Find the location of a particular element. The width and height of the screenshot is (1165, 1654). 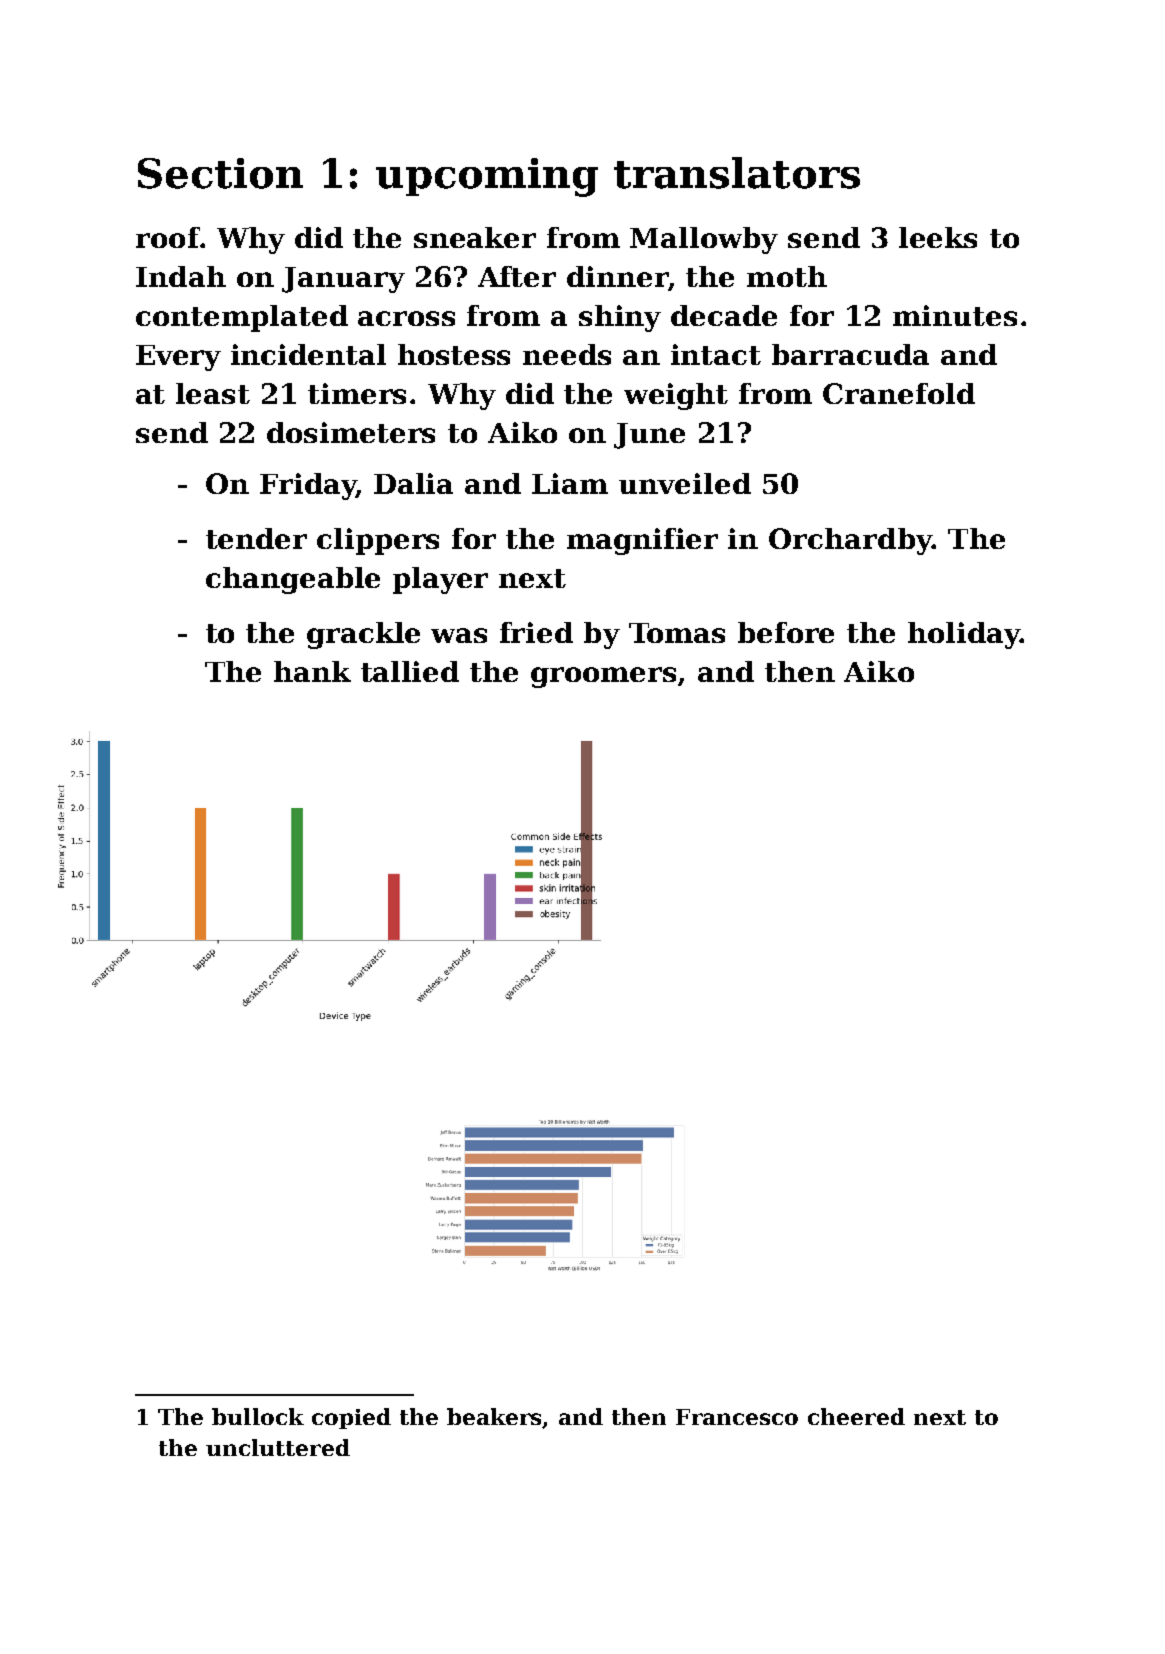

Liam is located at coordinates (570, 483).
